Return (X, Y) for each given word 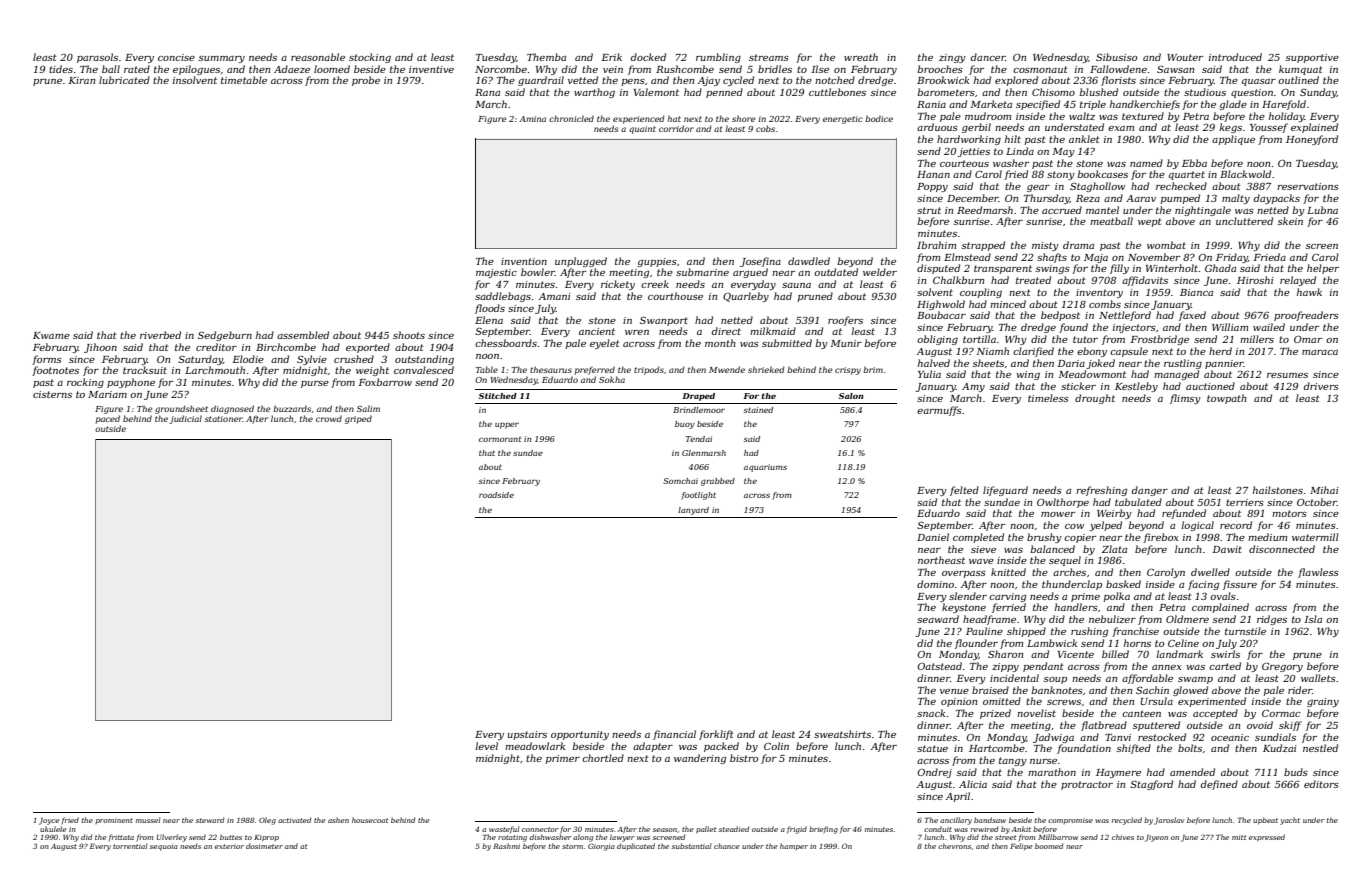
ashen (338, 820)
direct (726, 331)
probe (366, 81)
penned (724, 93)
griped (358, 419)
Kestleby (1136, 387)
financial (674, 735)
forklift (716, 735)
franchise (1135, 632)
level (486, 746)
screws (1064, 702)
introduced (1235, 57)
